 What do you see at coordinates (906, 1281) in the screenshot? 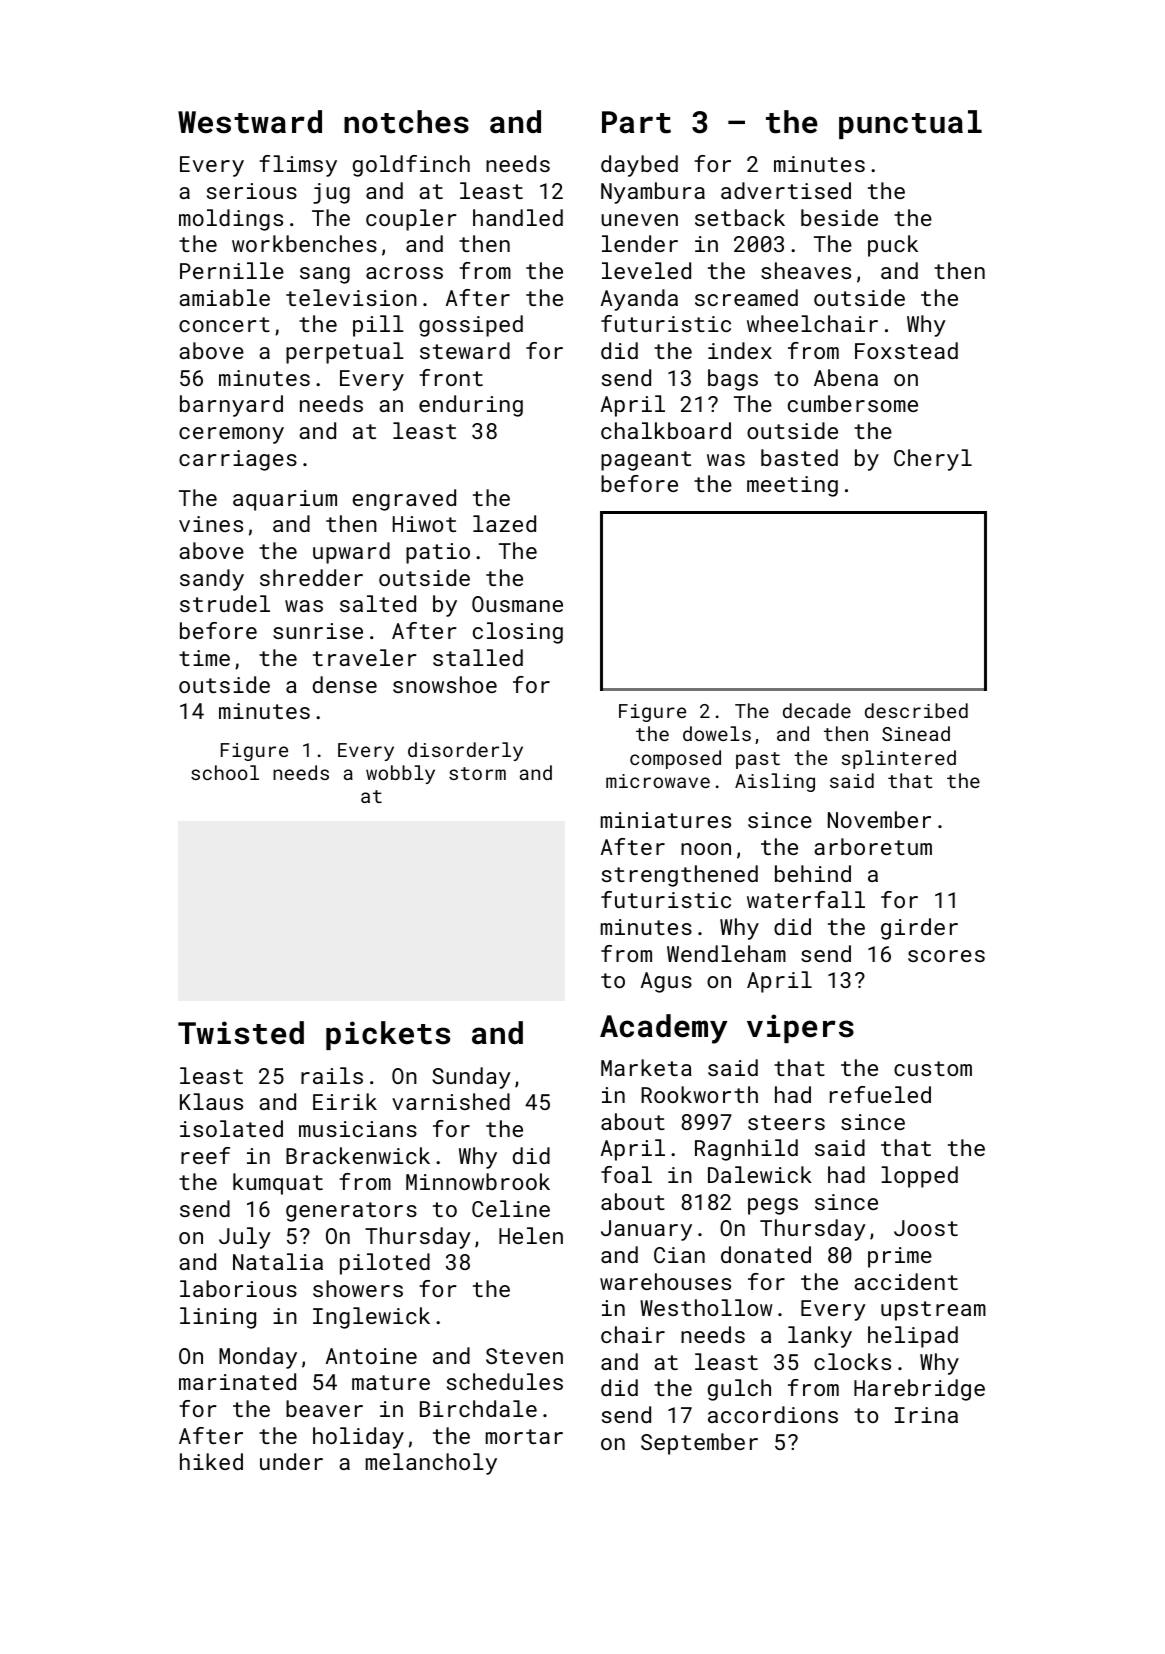
I see `accident` at bounding box center [906, 1281].
